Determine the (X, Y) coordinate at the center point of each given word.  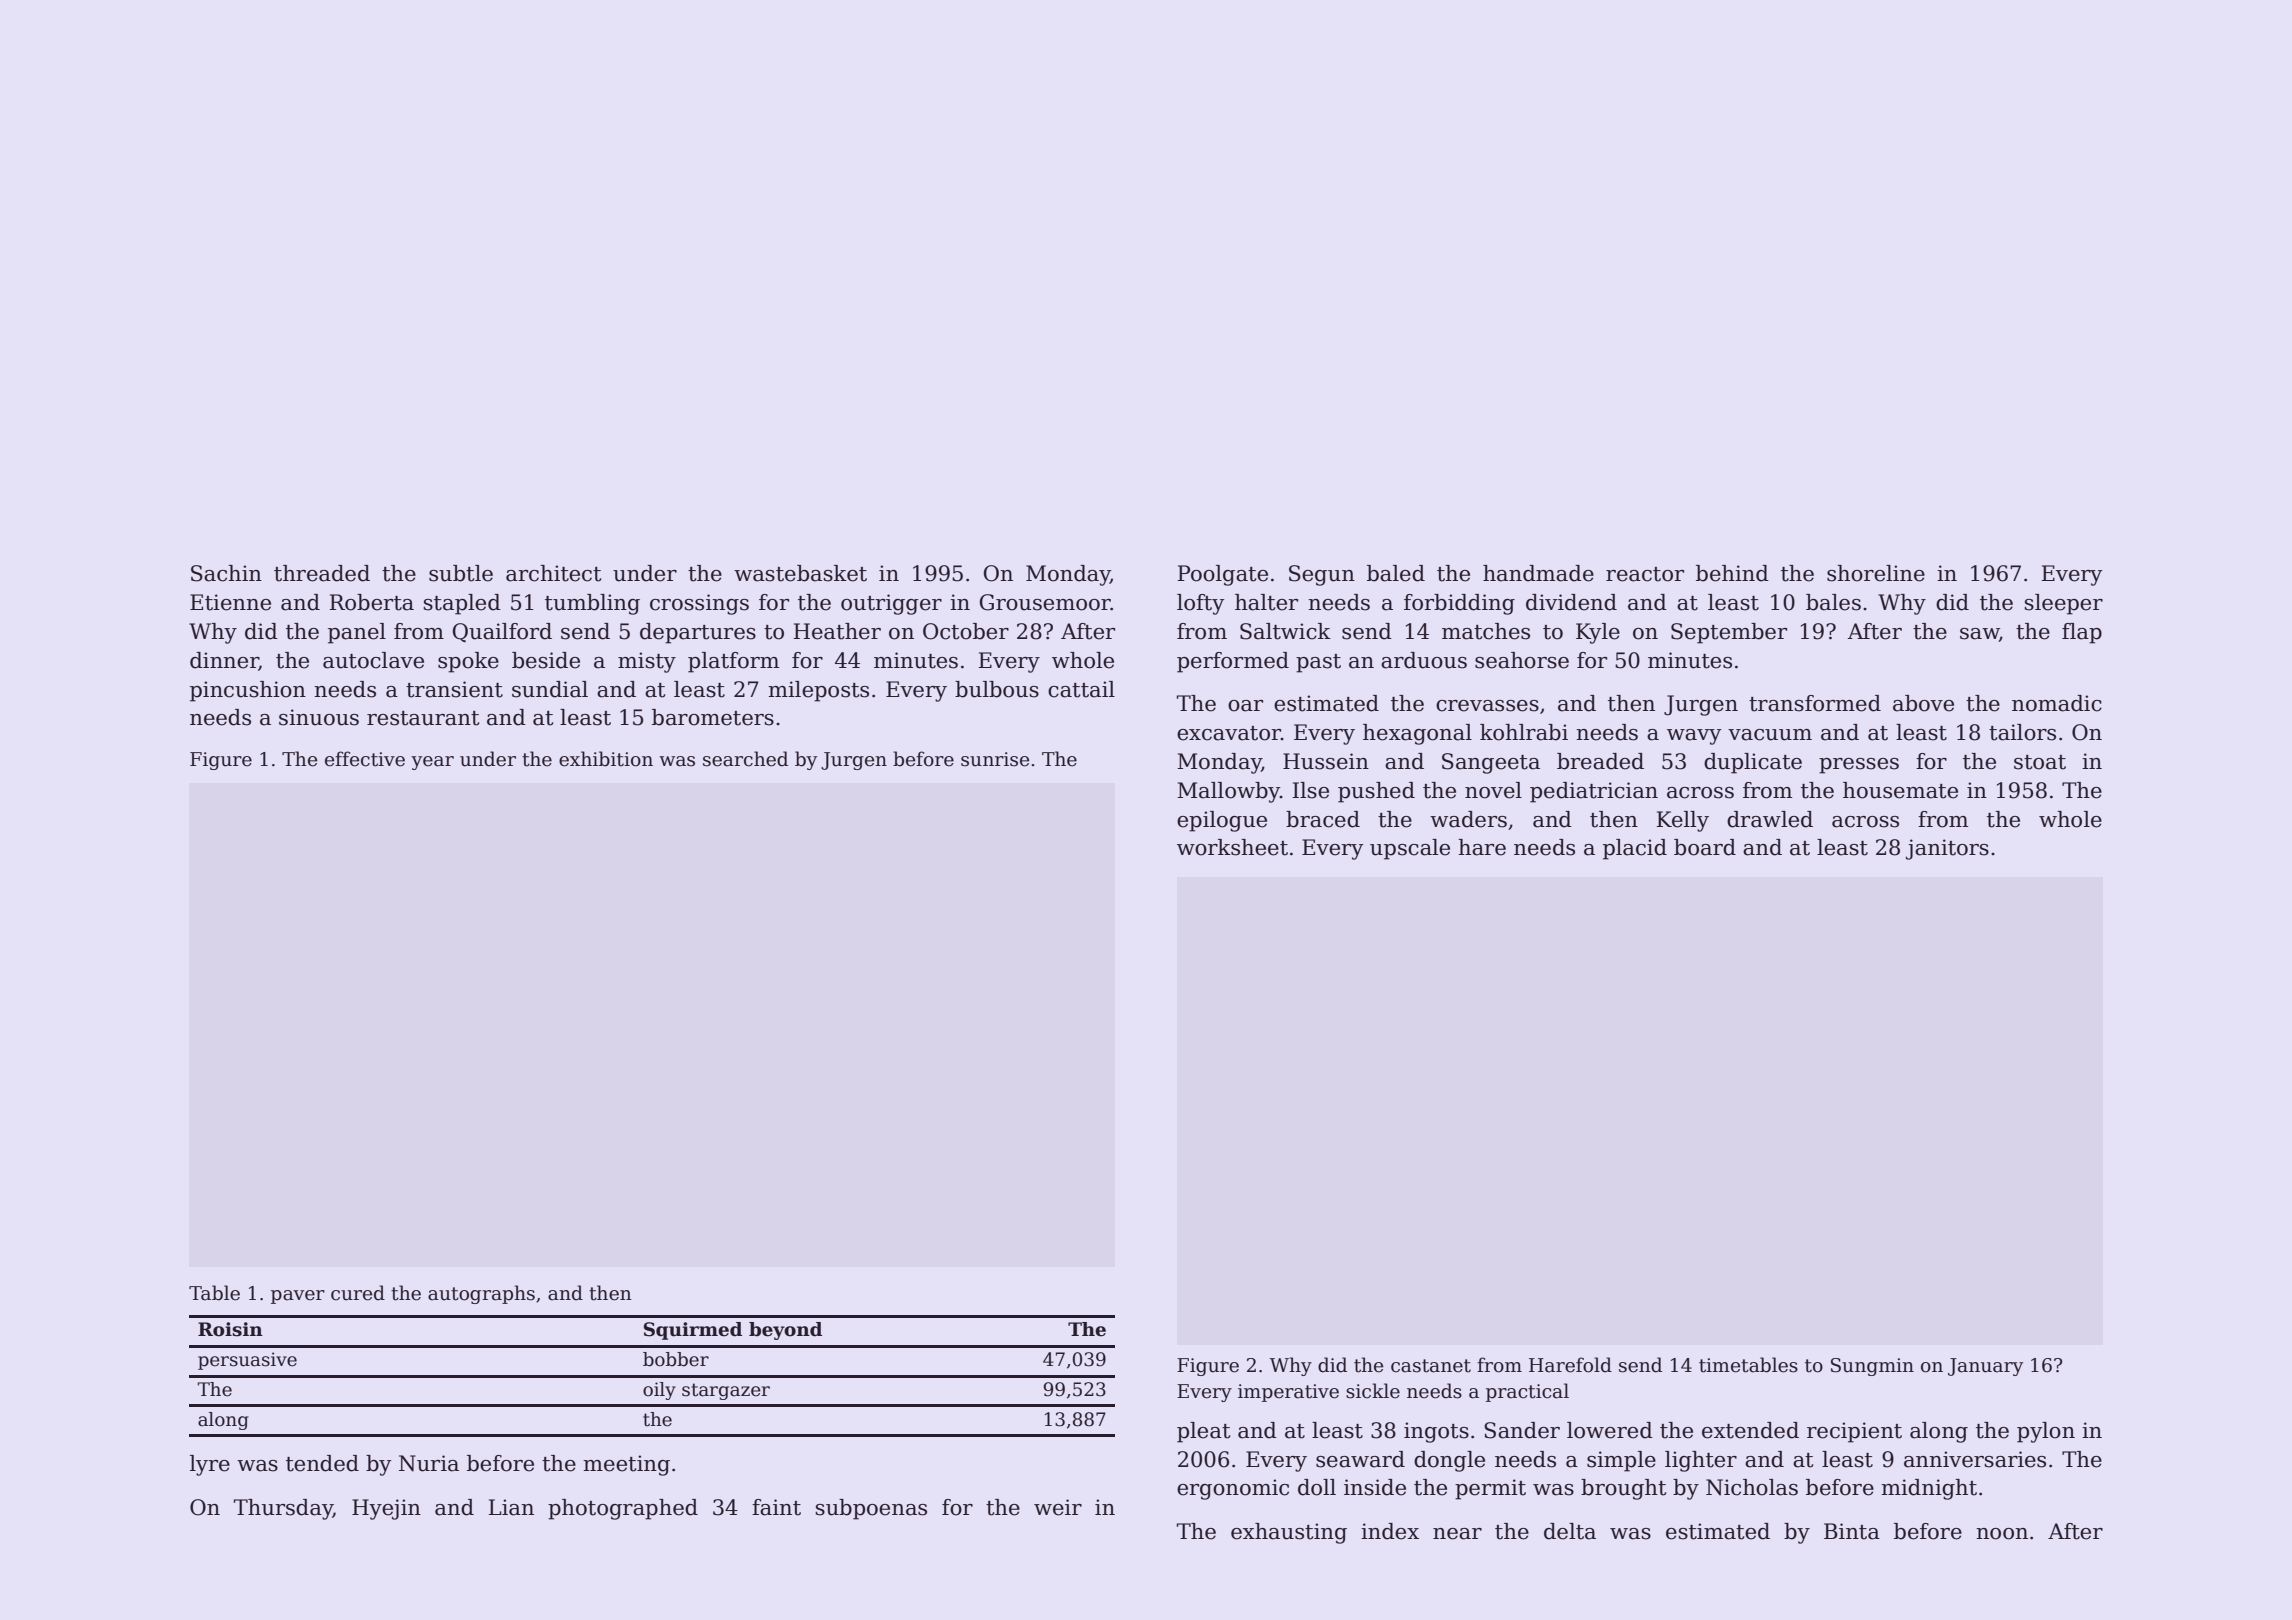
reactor (1645, 574)
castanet (1431, 1366)
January (1985, 1367)
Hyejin (386, 1509)
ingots (1436, 1432)
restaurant (423, 718)
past (1318, 663)
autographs (481, 1294)
